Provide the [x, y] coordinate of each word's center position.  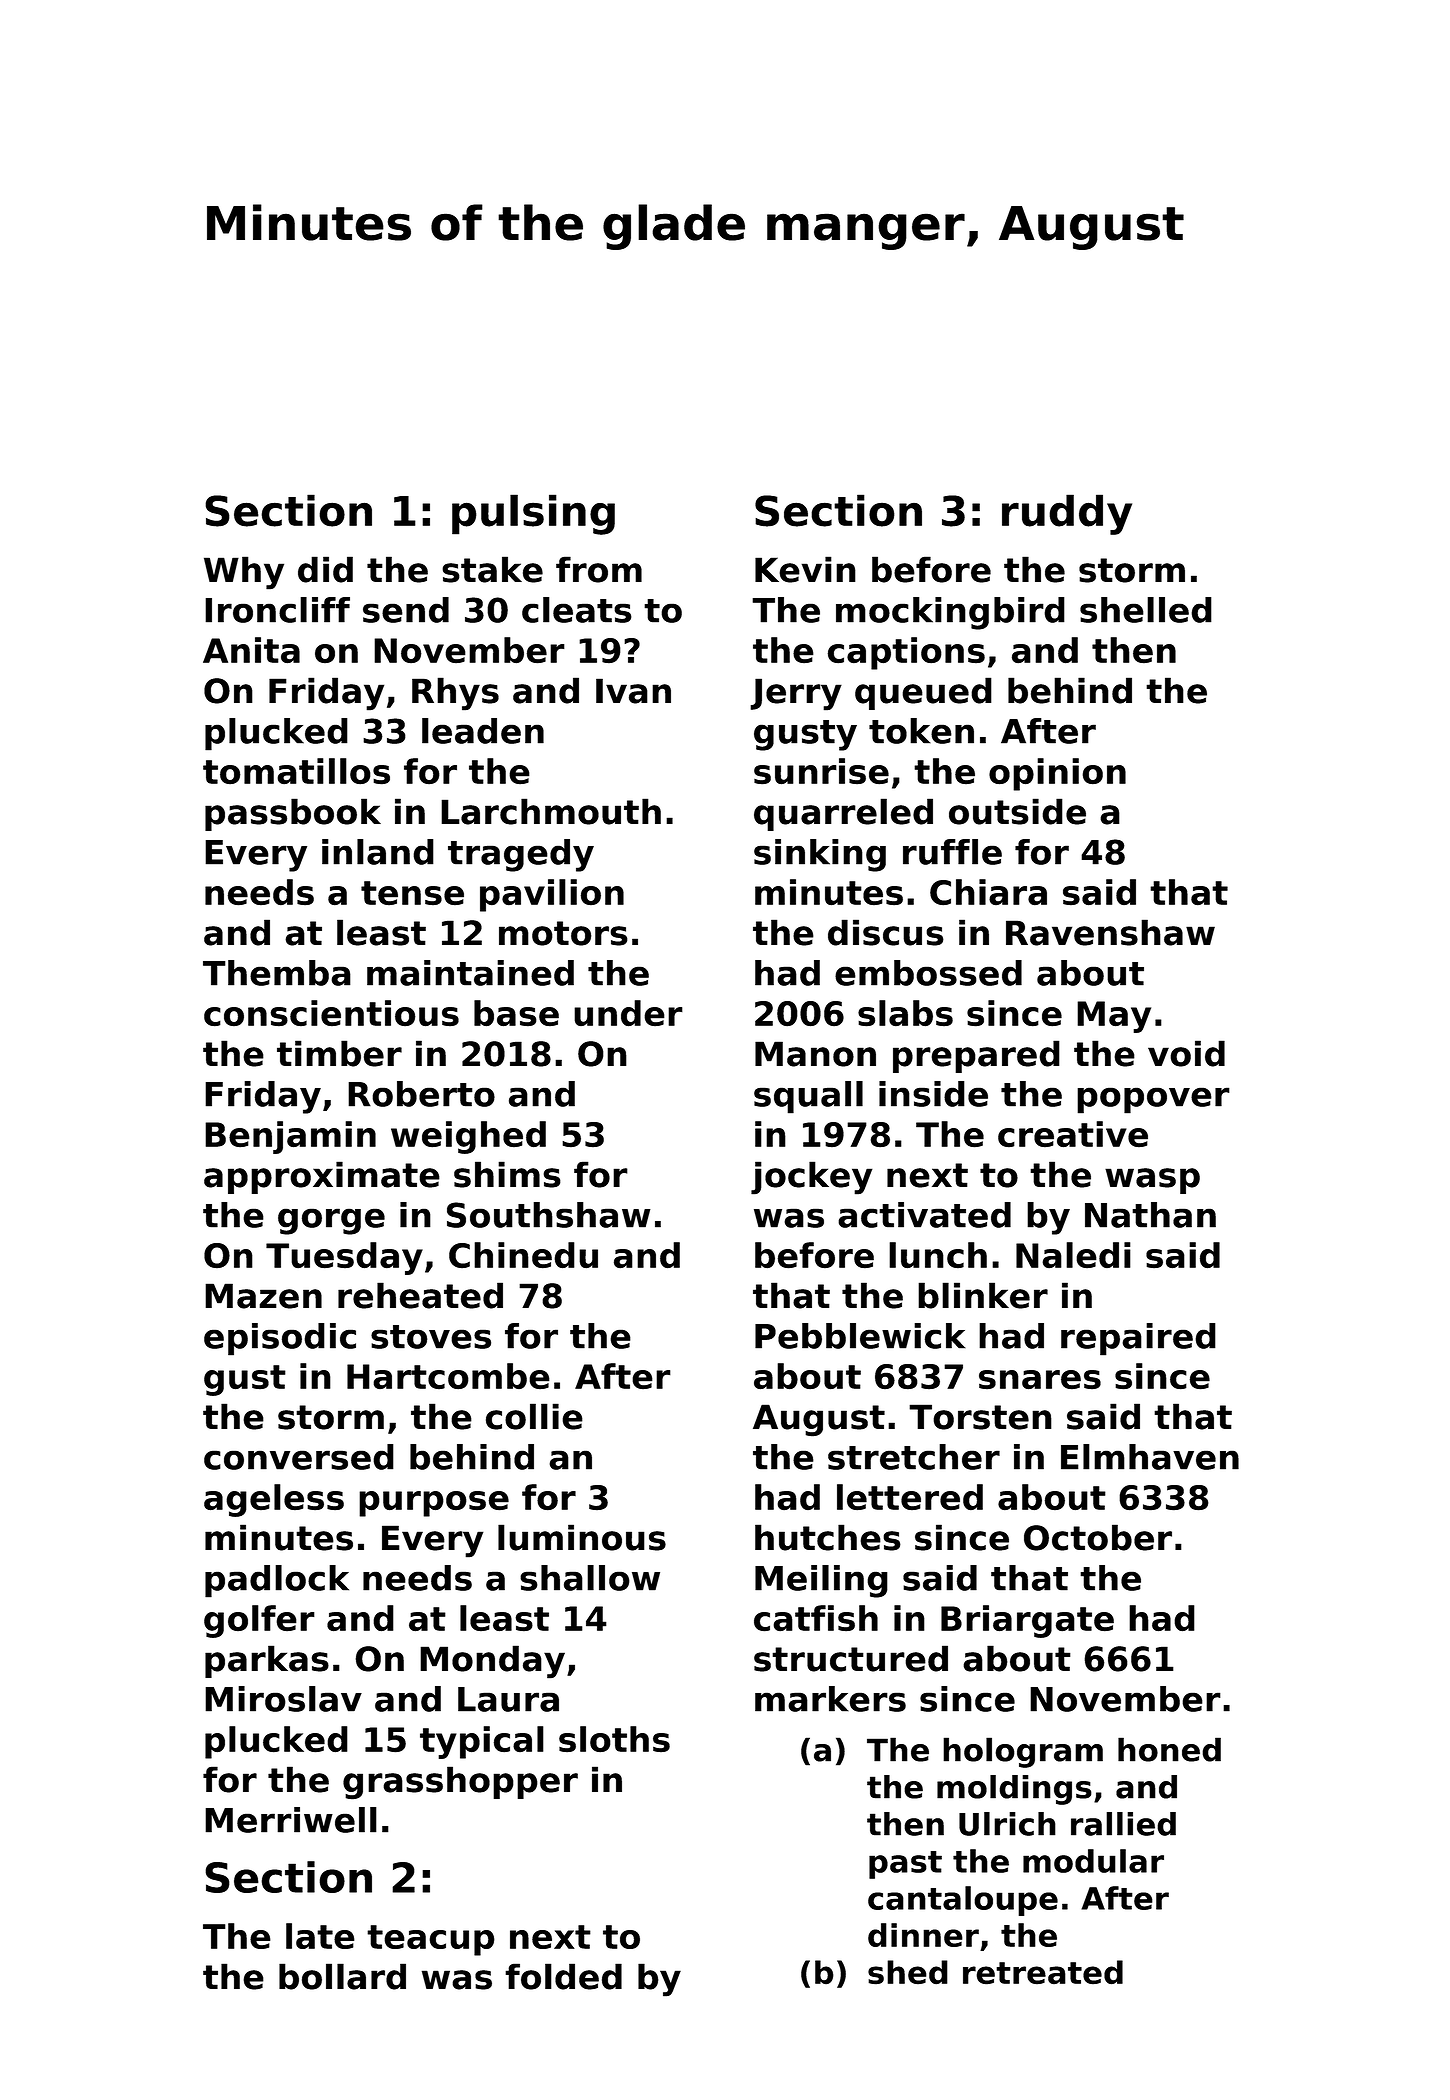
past [905, 1865]
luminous [582, 1537]
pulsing [533, 514]
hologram [1023, 1752]
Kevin [805, 569]
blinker [983, 1295]
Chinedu [523, 1255]
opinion [1057, 774]
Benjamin [290, 1137]
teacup [431, 1940]
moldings [1014, 1790]
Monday [492, 1662]
